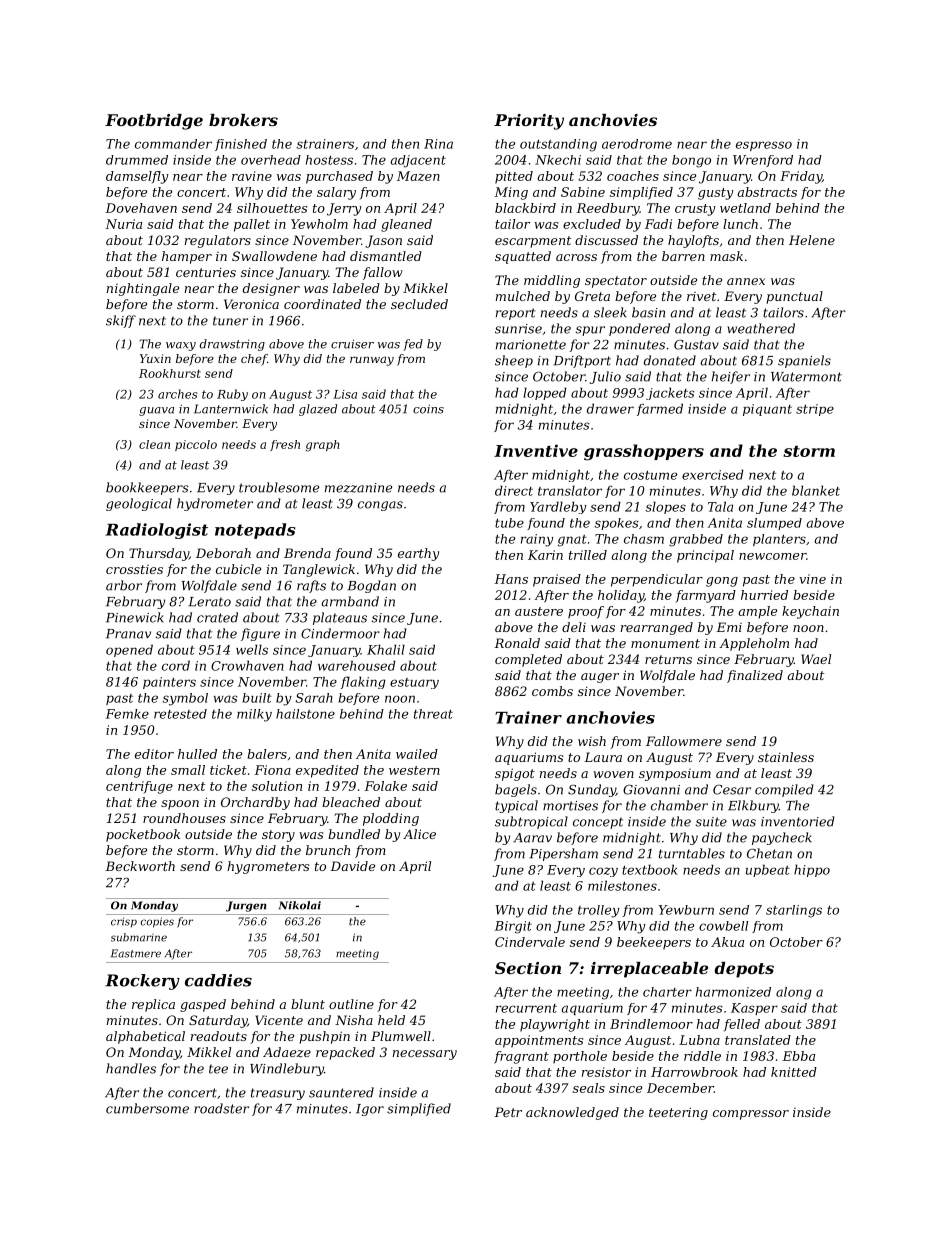  Describe the element at coordinates (767, 192) in the page. I see `abstracts` at that location.
